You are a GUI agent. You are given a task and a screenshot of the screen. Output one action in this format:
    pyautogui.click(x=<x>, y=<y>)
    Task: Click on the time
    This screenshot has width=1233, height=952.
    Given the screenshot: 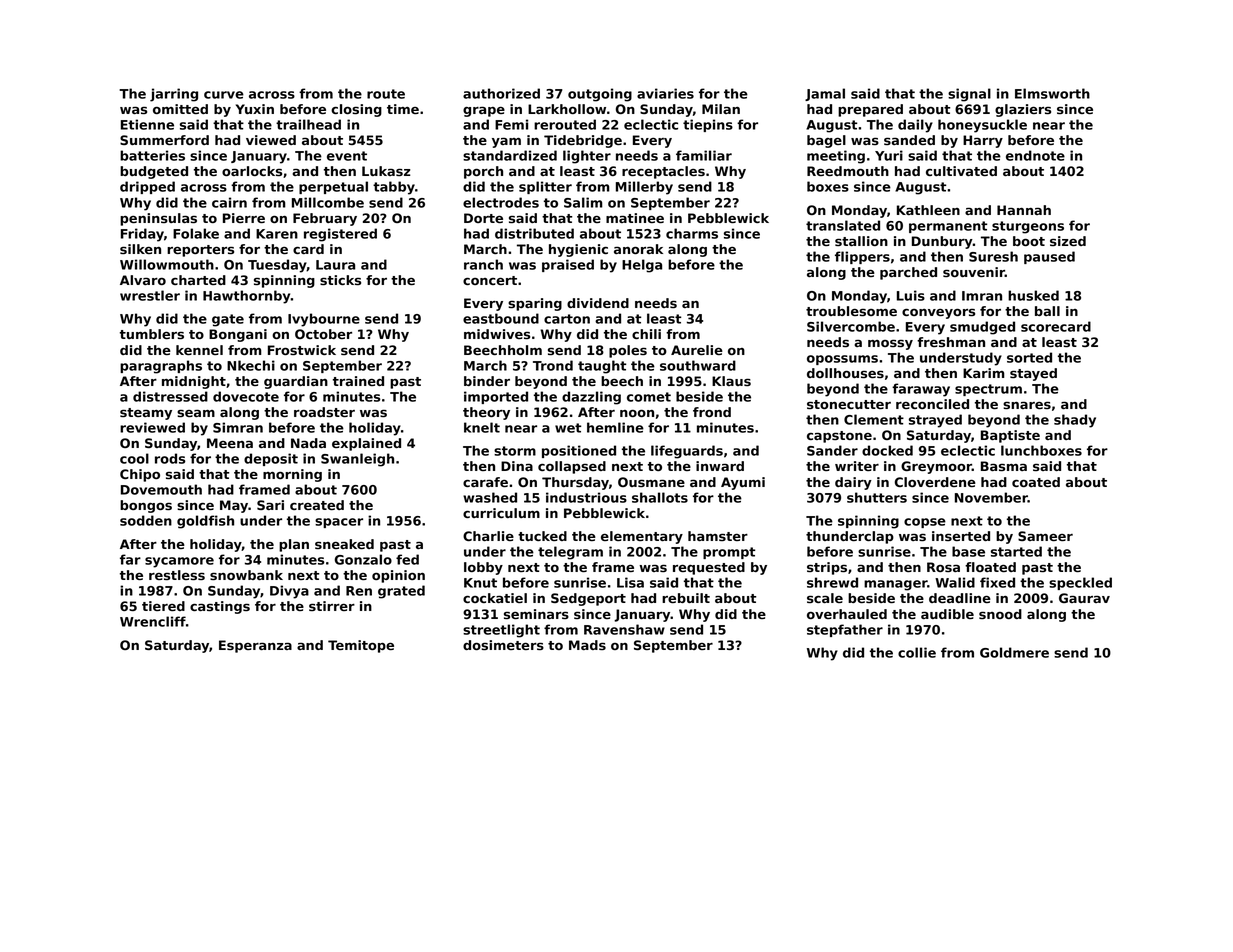 What is the action you would take?
    pyautogui.click(x=403, y=109)
